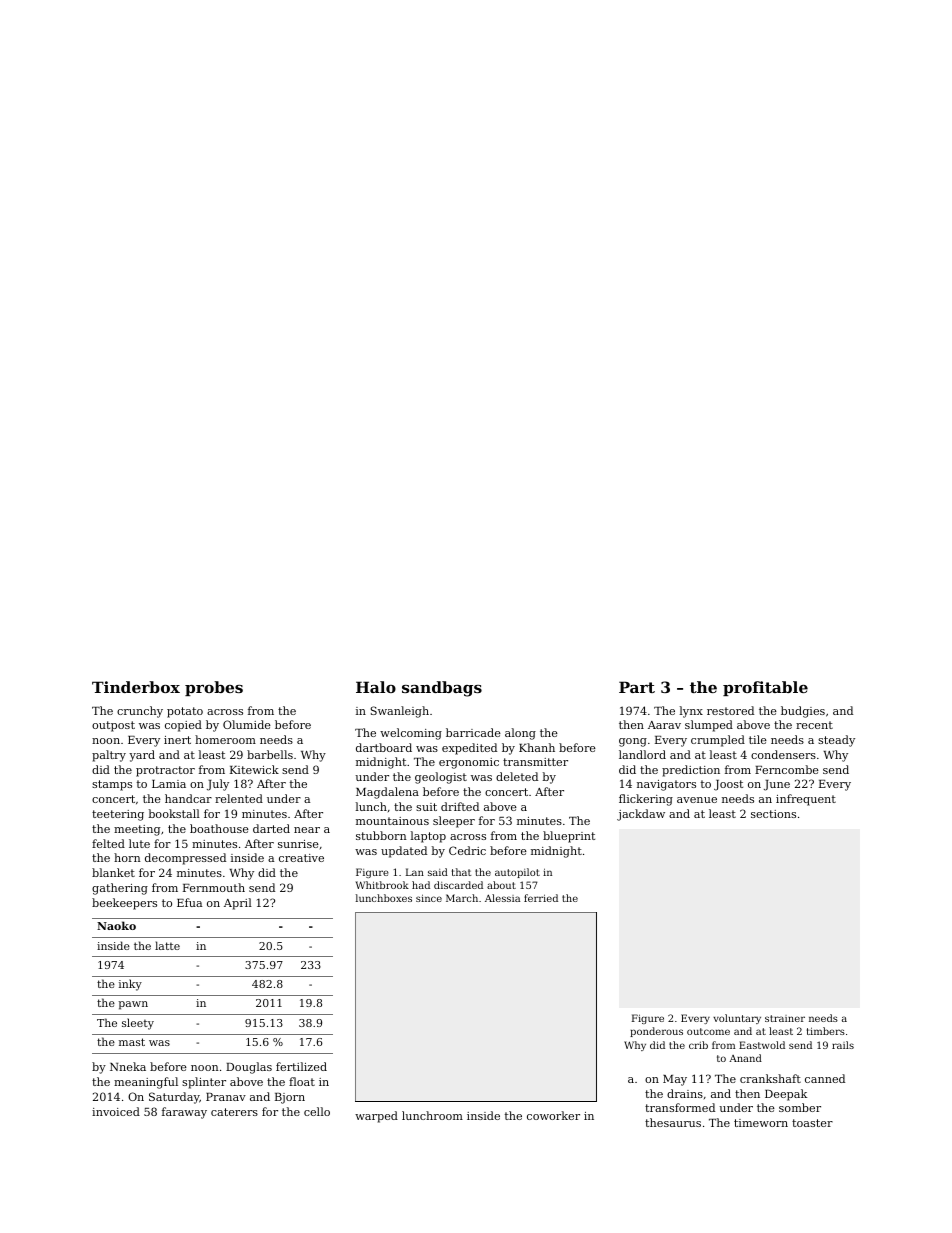  Describe the element at coordinates (553, 1115) in the document. I see `coworker` at that location.
